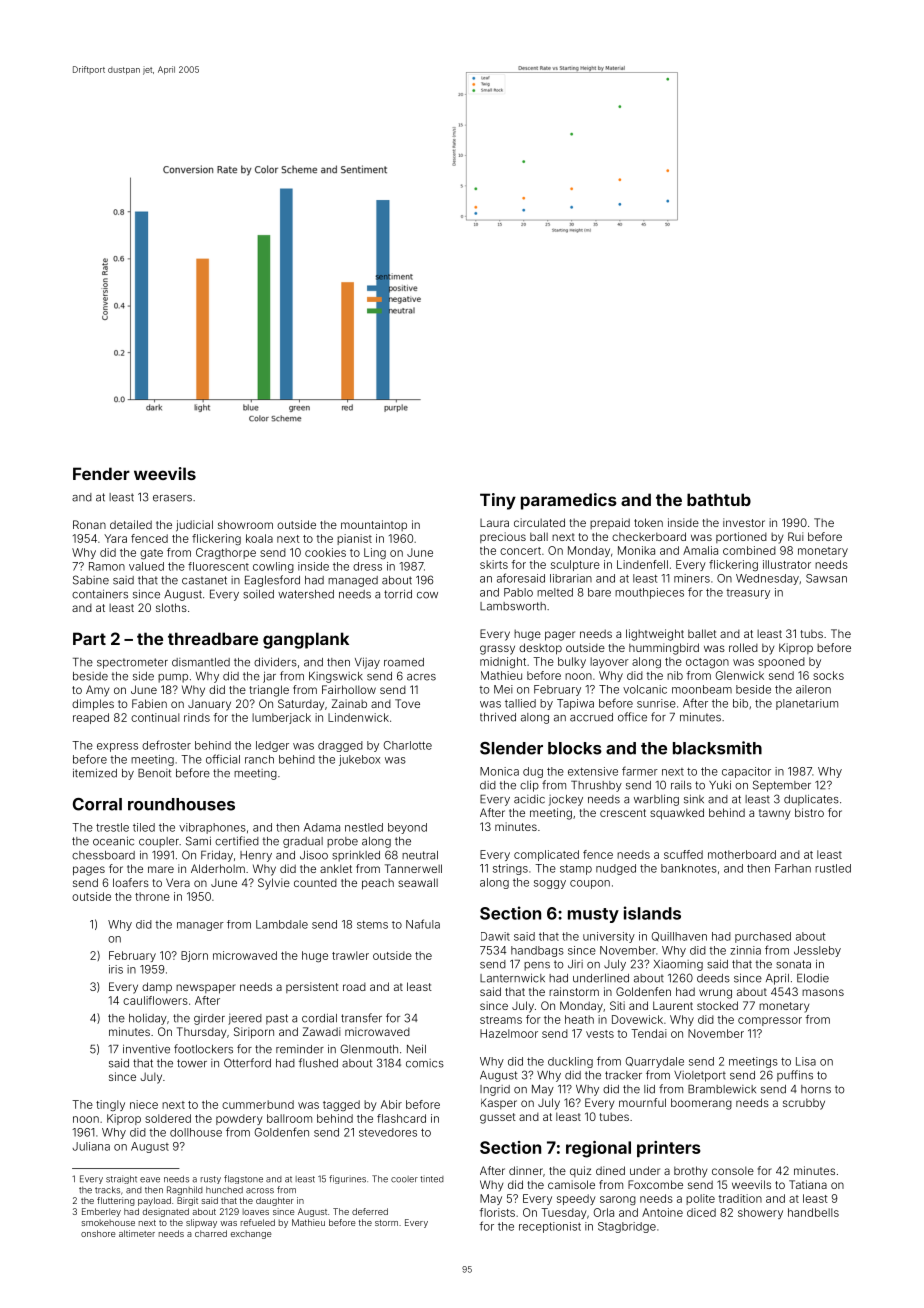  I want to click on capacitor, so click(746, 772).
